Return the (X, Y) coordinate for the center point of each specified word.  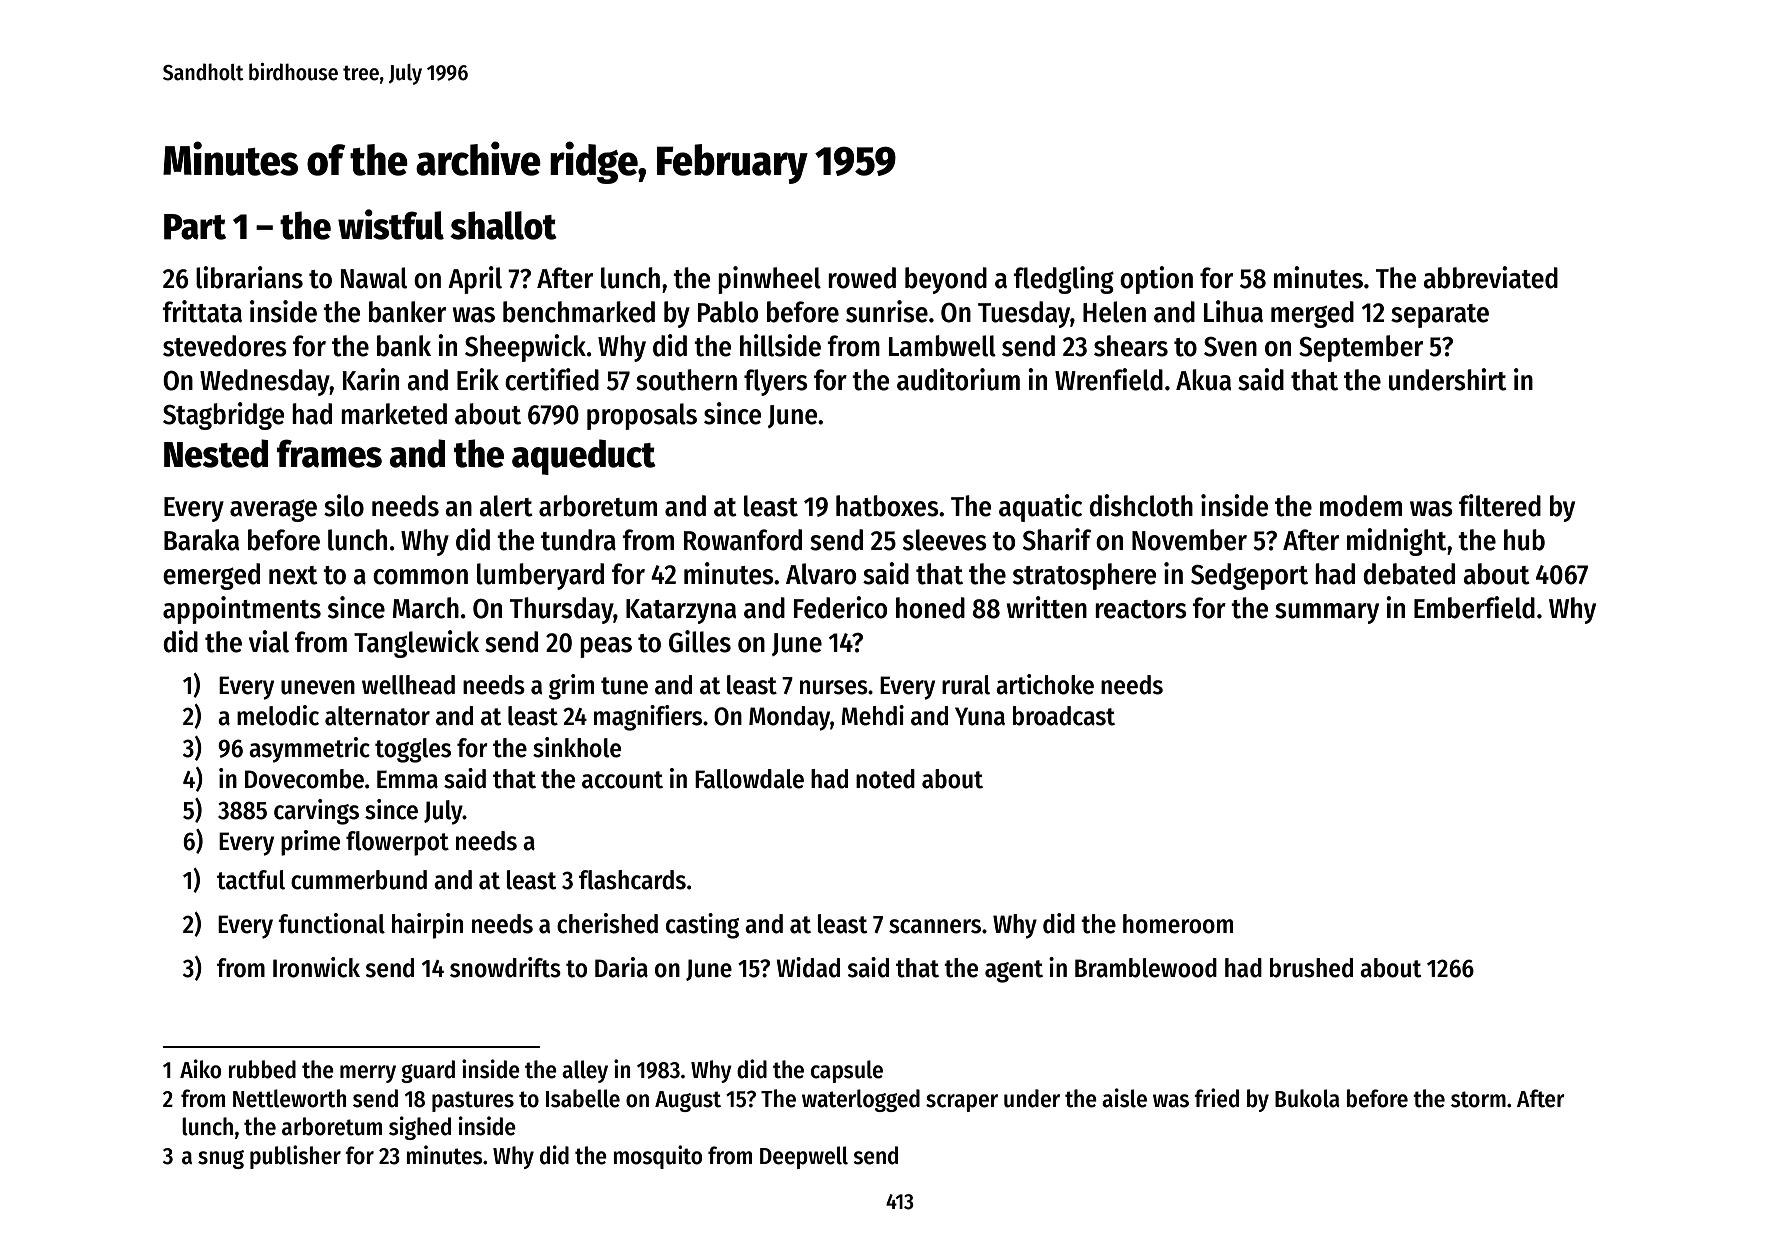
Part (195, 227)
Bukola (1307, 1098)
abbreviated (1491, 277)
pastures (473, 1101)
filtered (1500, 505)
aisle (1124, 1098)
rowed (862, 278)
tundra (578, 540)
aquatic (1040, 508)
